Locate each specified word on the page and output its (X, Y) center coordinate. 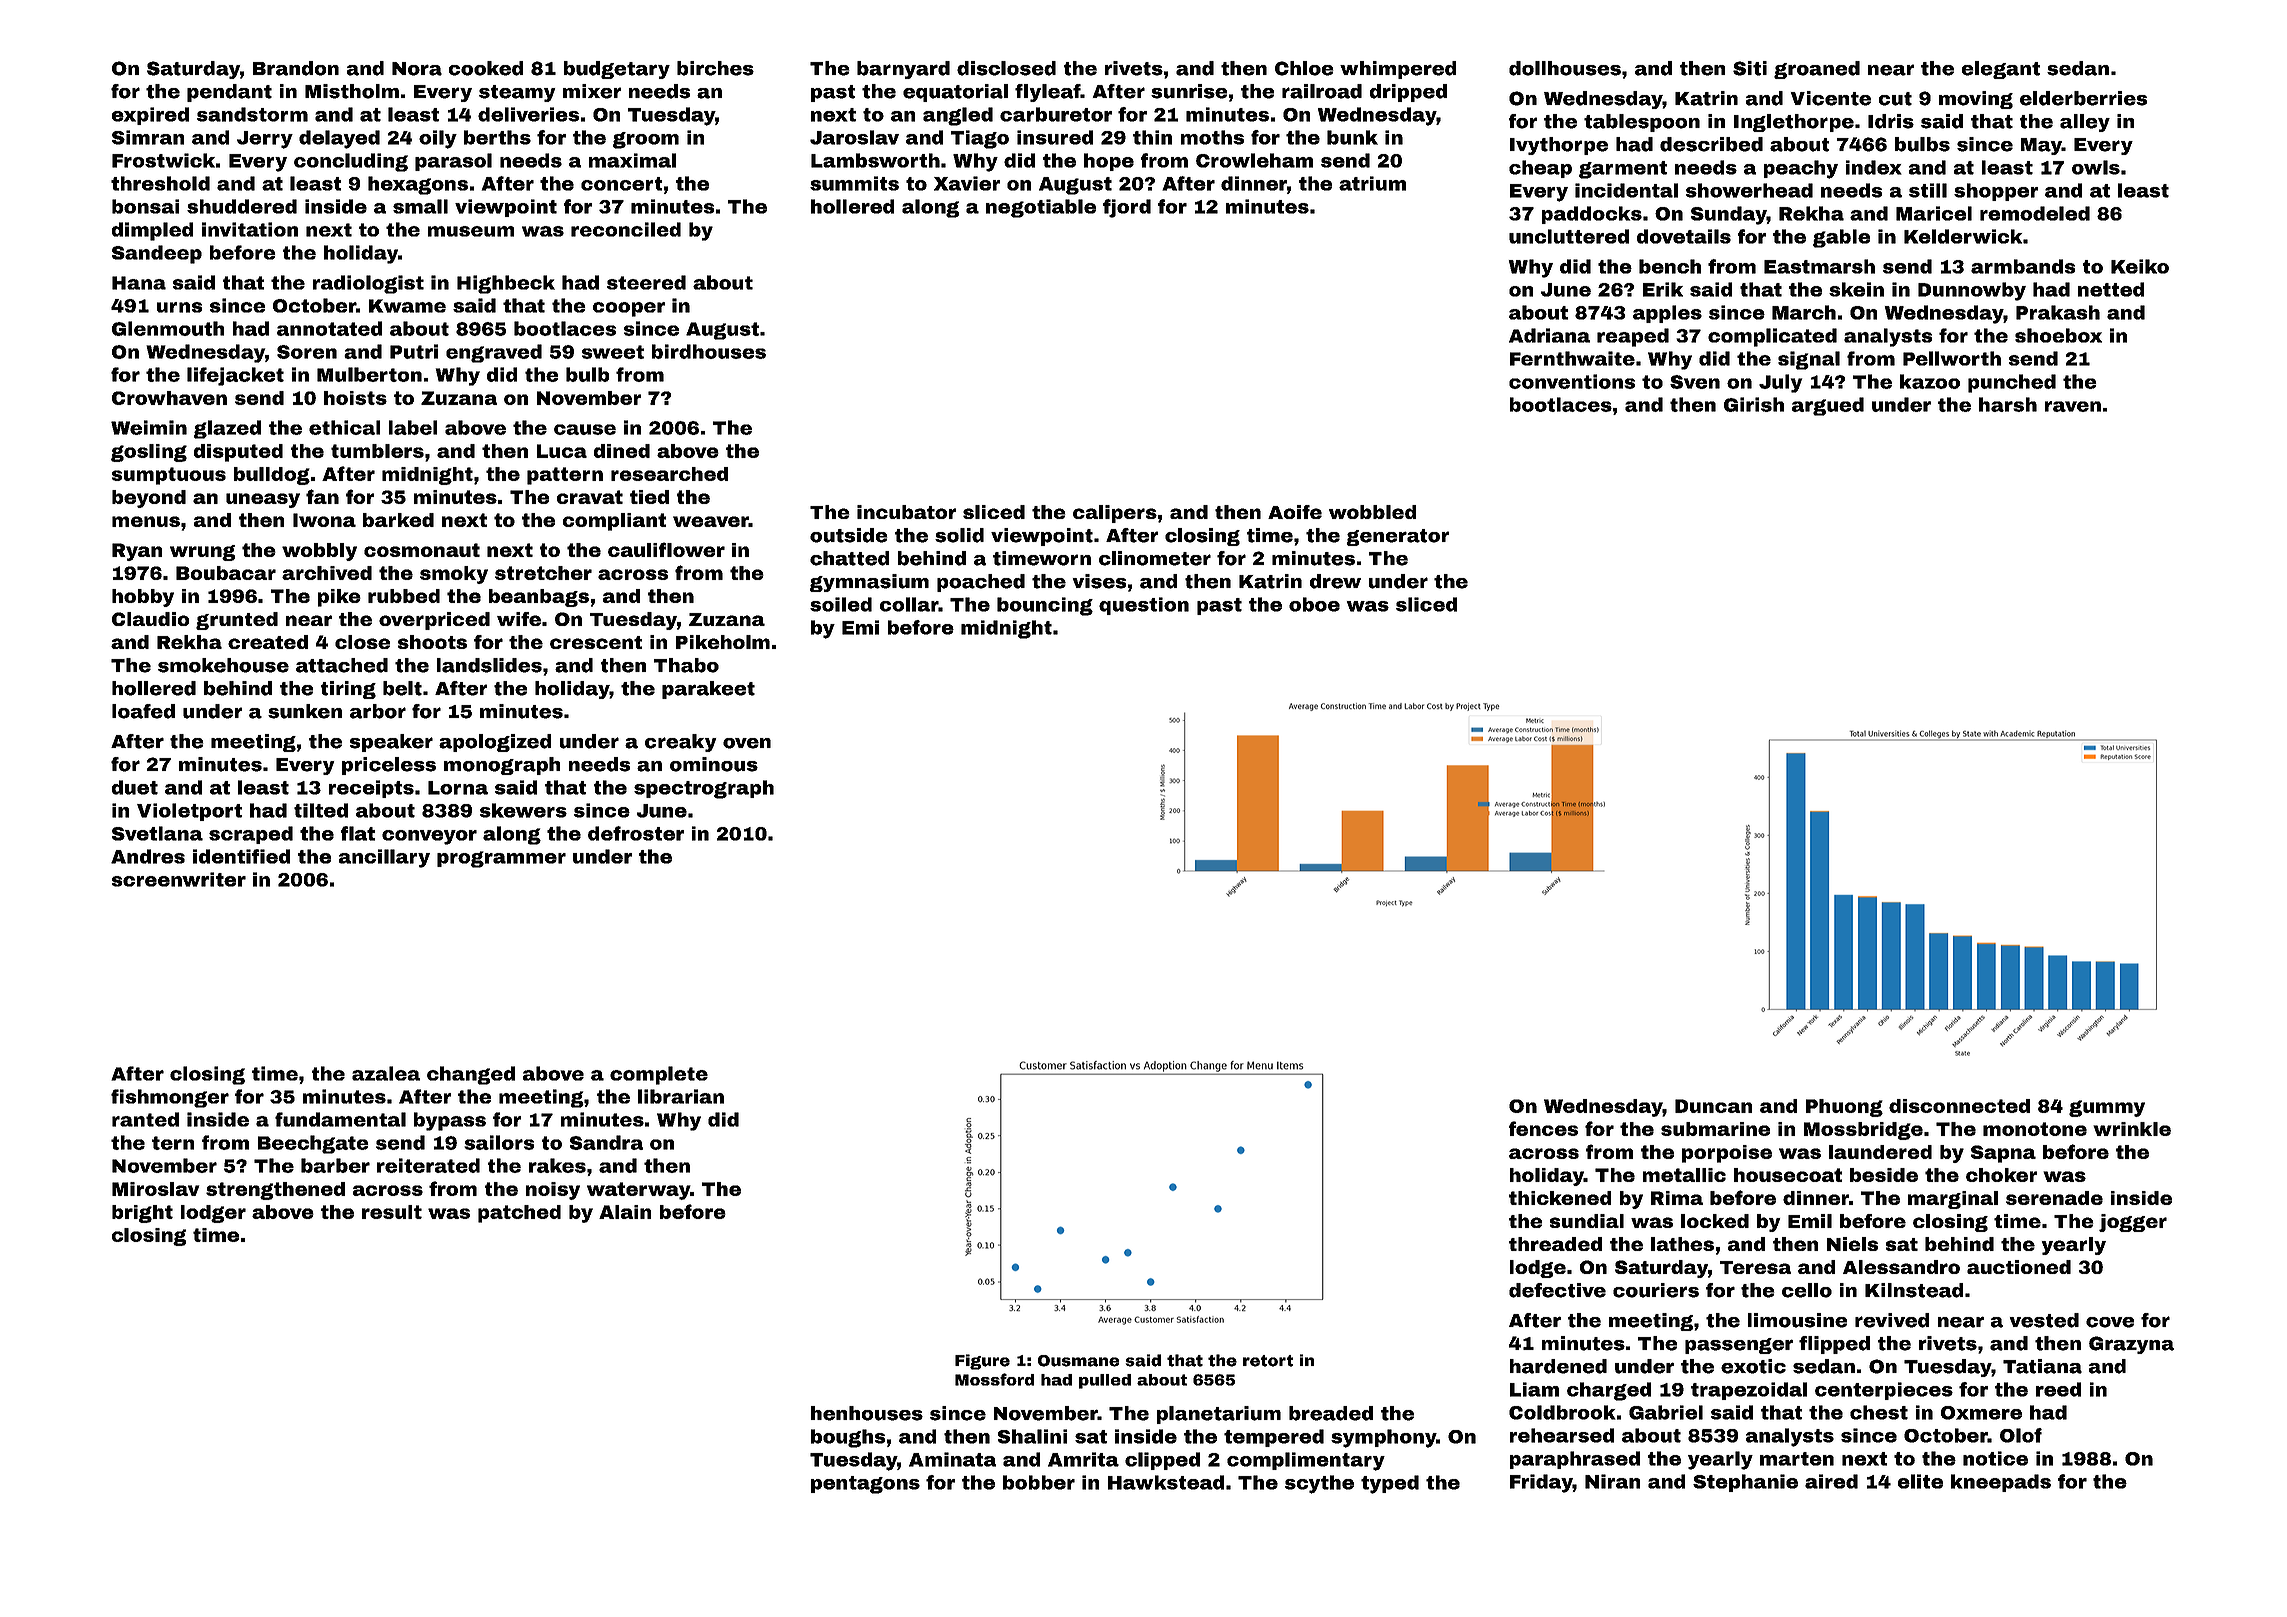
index (1874, 167)
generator (1397, 537)
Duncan (1713, 1106)
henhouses (867, 1413)
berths (497, 137)
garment (1623, 170)
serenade (2054, 1198)
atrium (1372, 183)
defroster (636, 833)
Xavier (967, 183)
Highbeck (506, 284)
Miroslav (155, 1189)
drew (1335, 581)
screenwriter (179, 879)
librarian (681, 1096)
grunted (237, 621)
